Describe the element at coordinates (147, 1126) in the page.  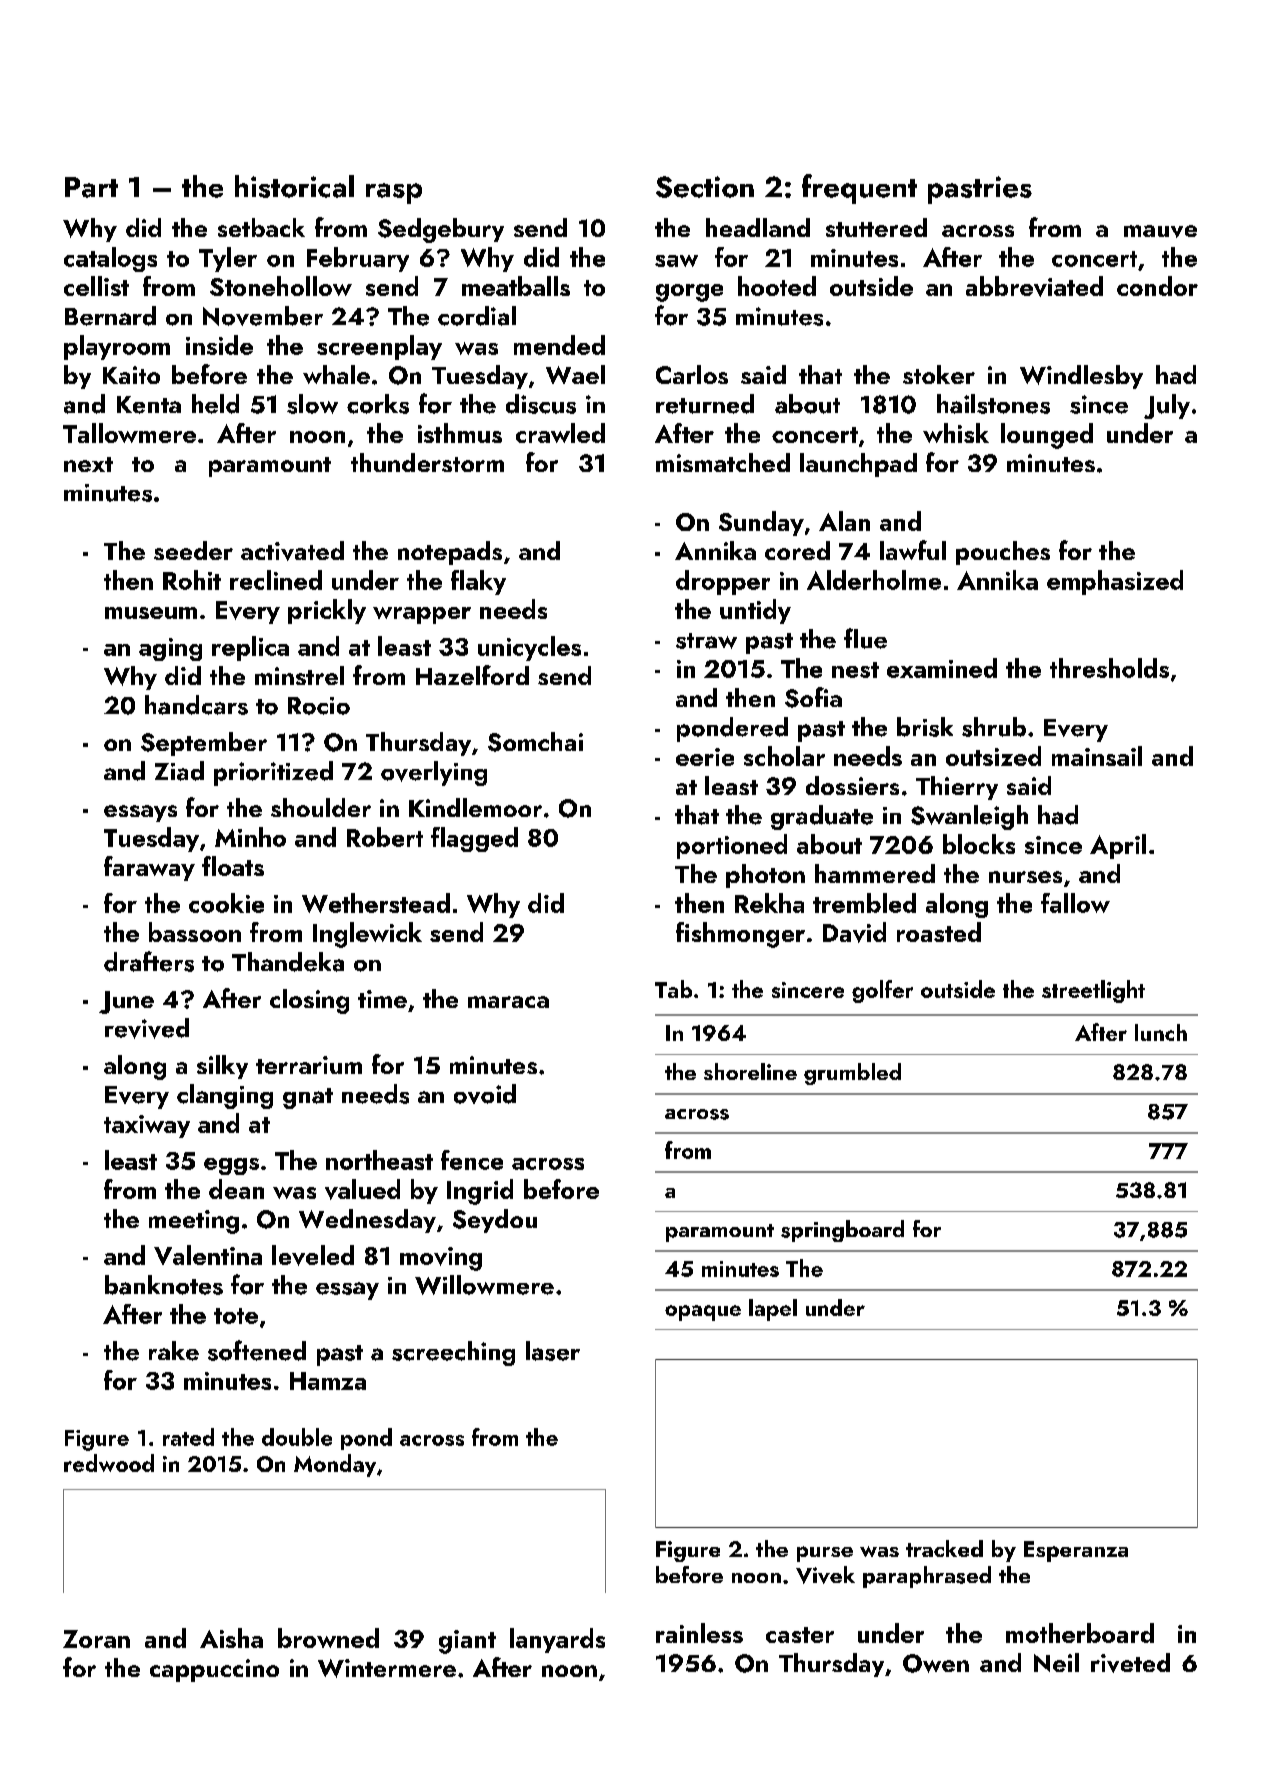
I see `taxiway` at that location.
